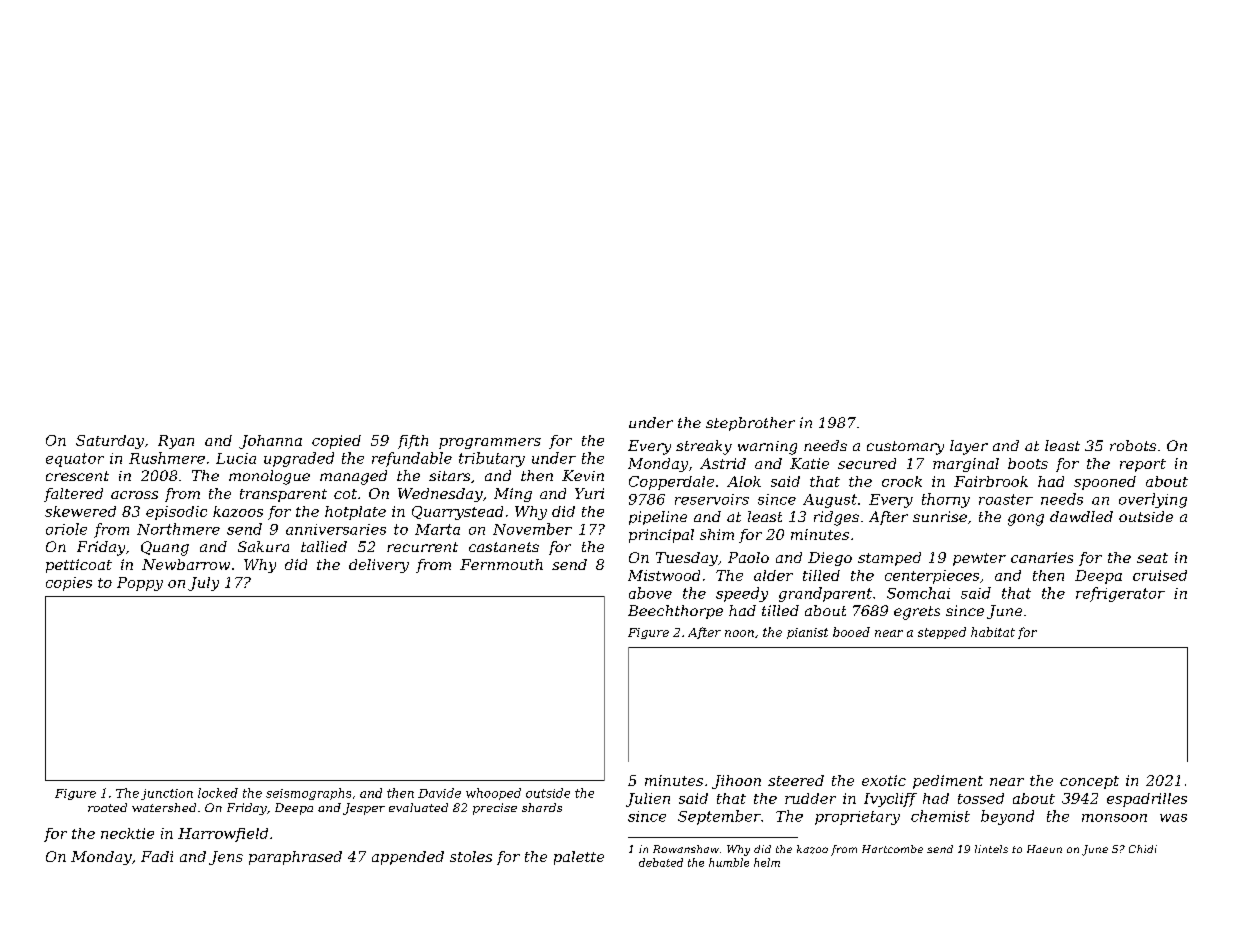  Describe the element at coordinates (501, 564) in the document. I see `Fernmouth` at that location.
